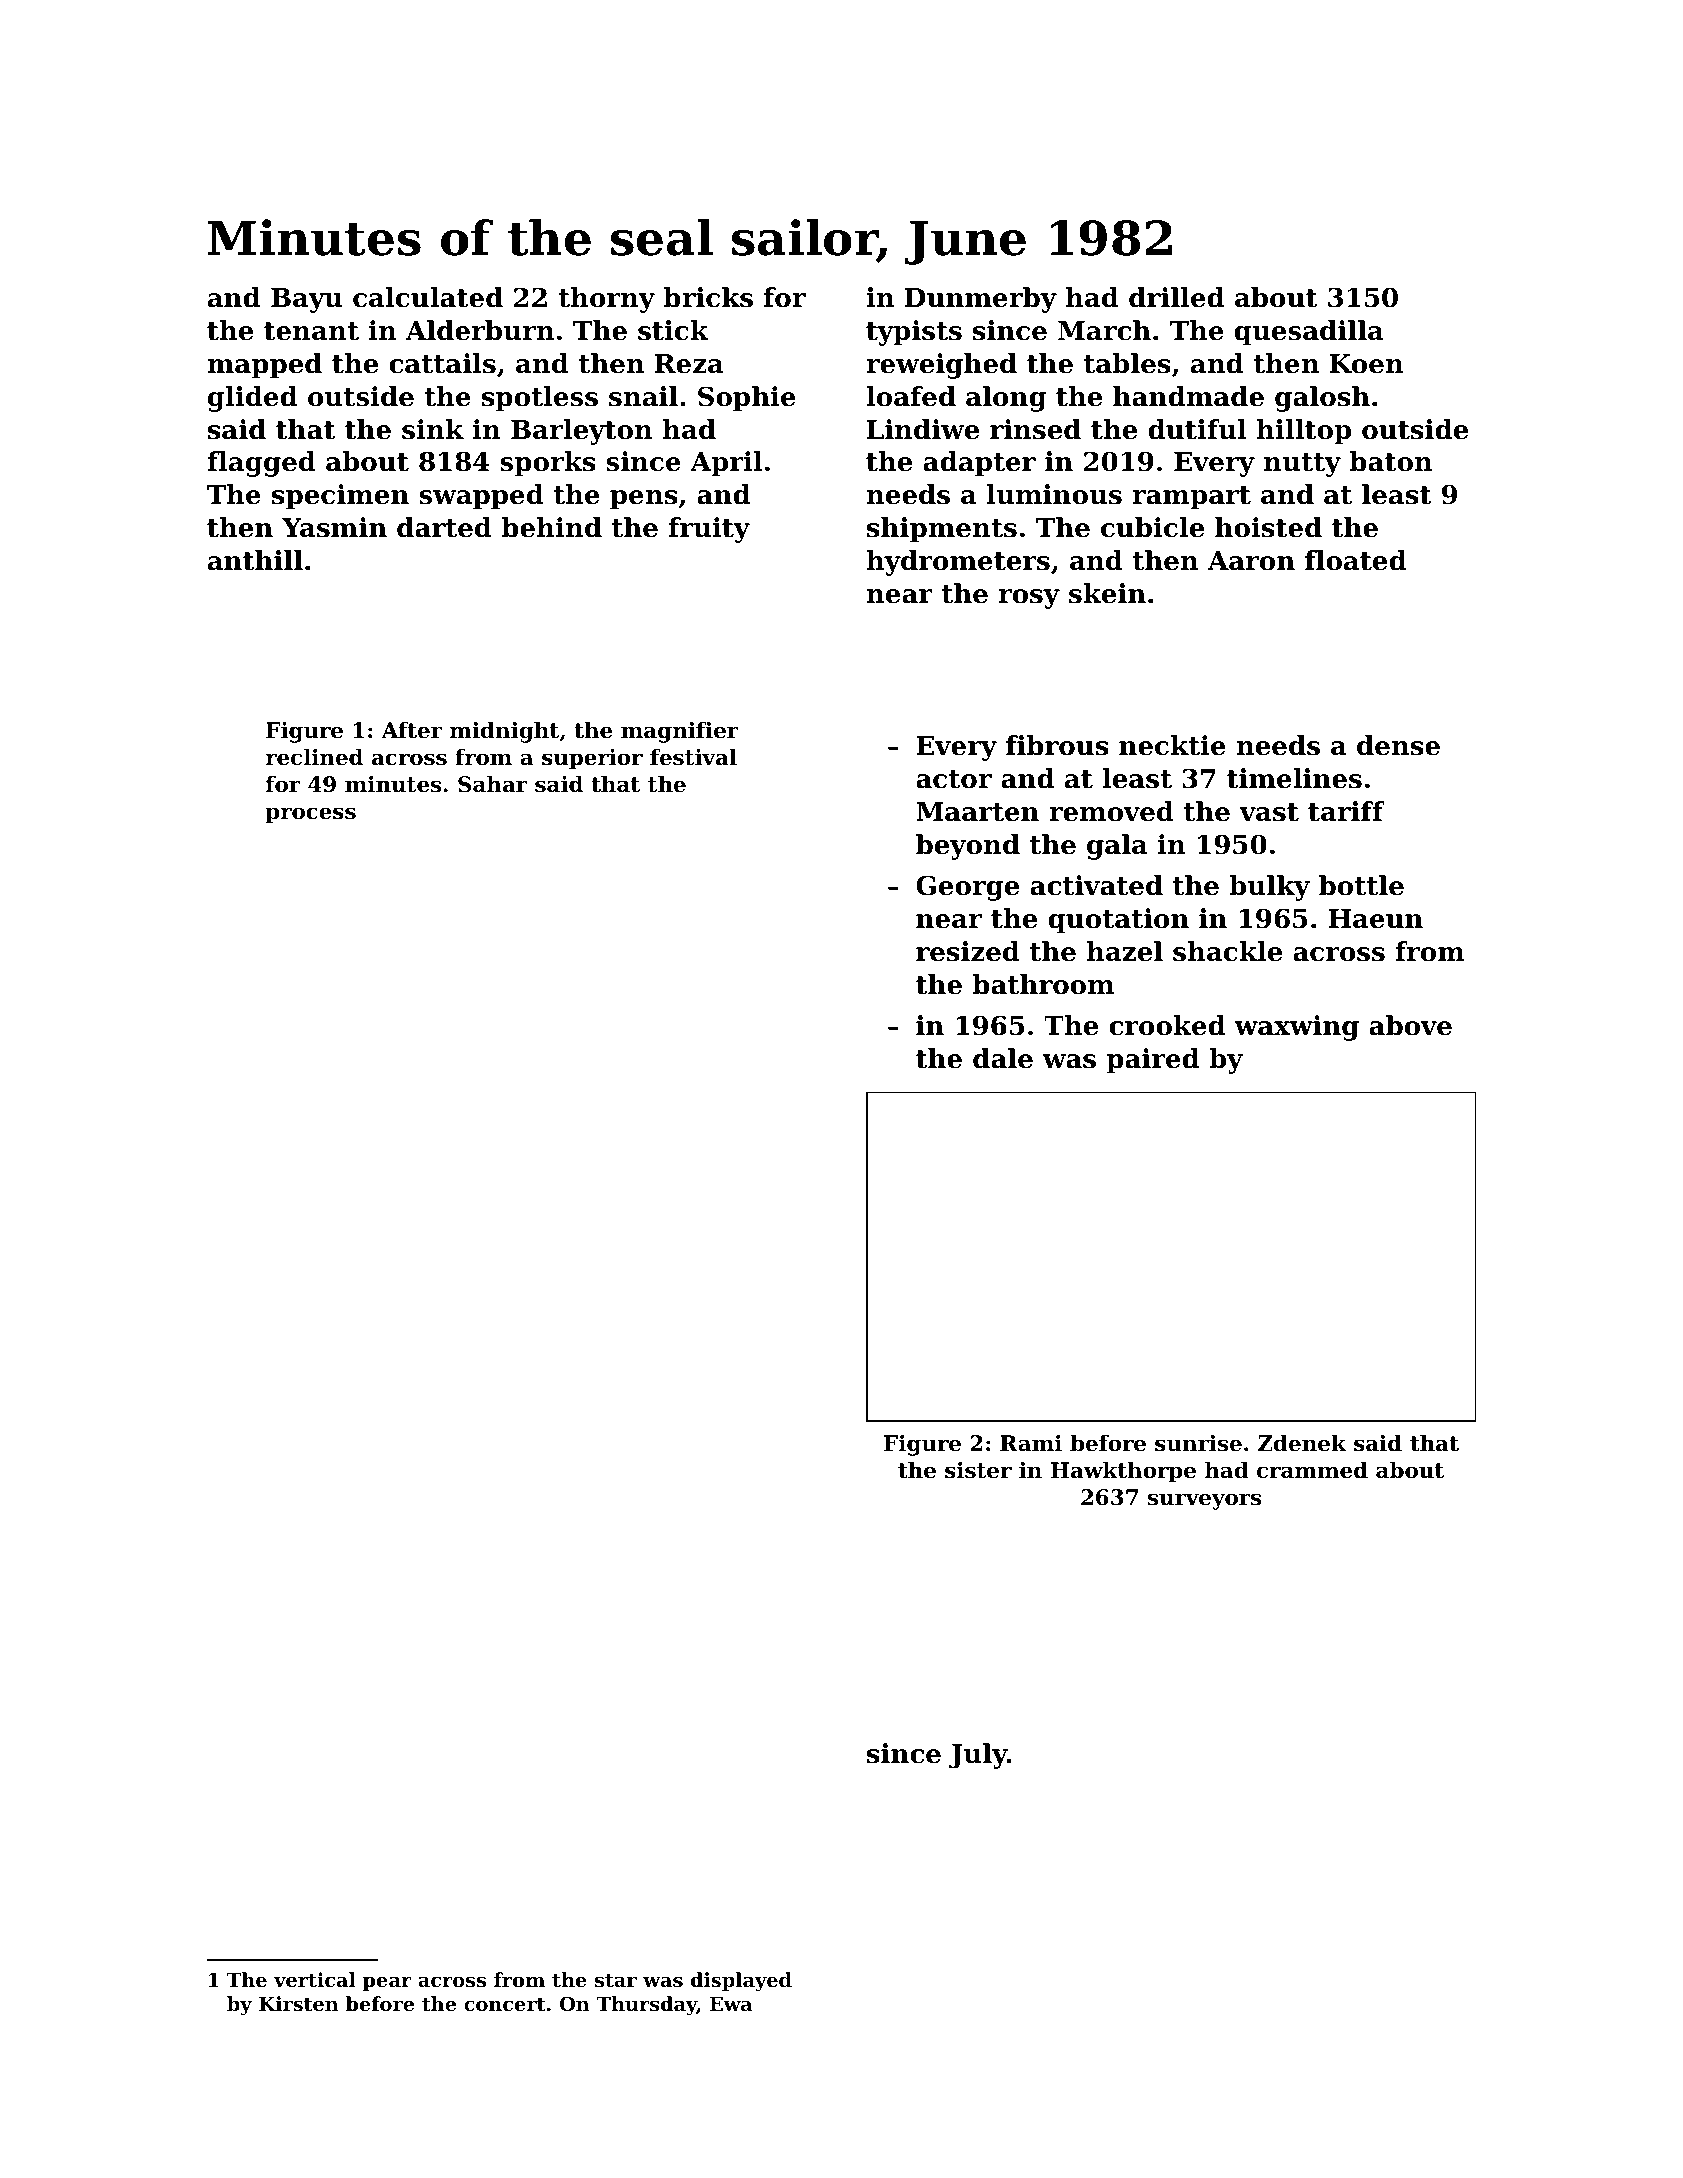  Describe the element at coordinates (978, 1470) in the document. I see `sister` at that location.
